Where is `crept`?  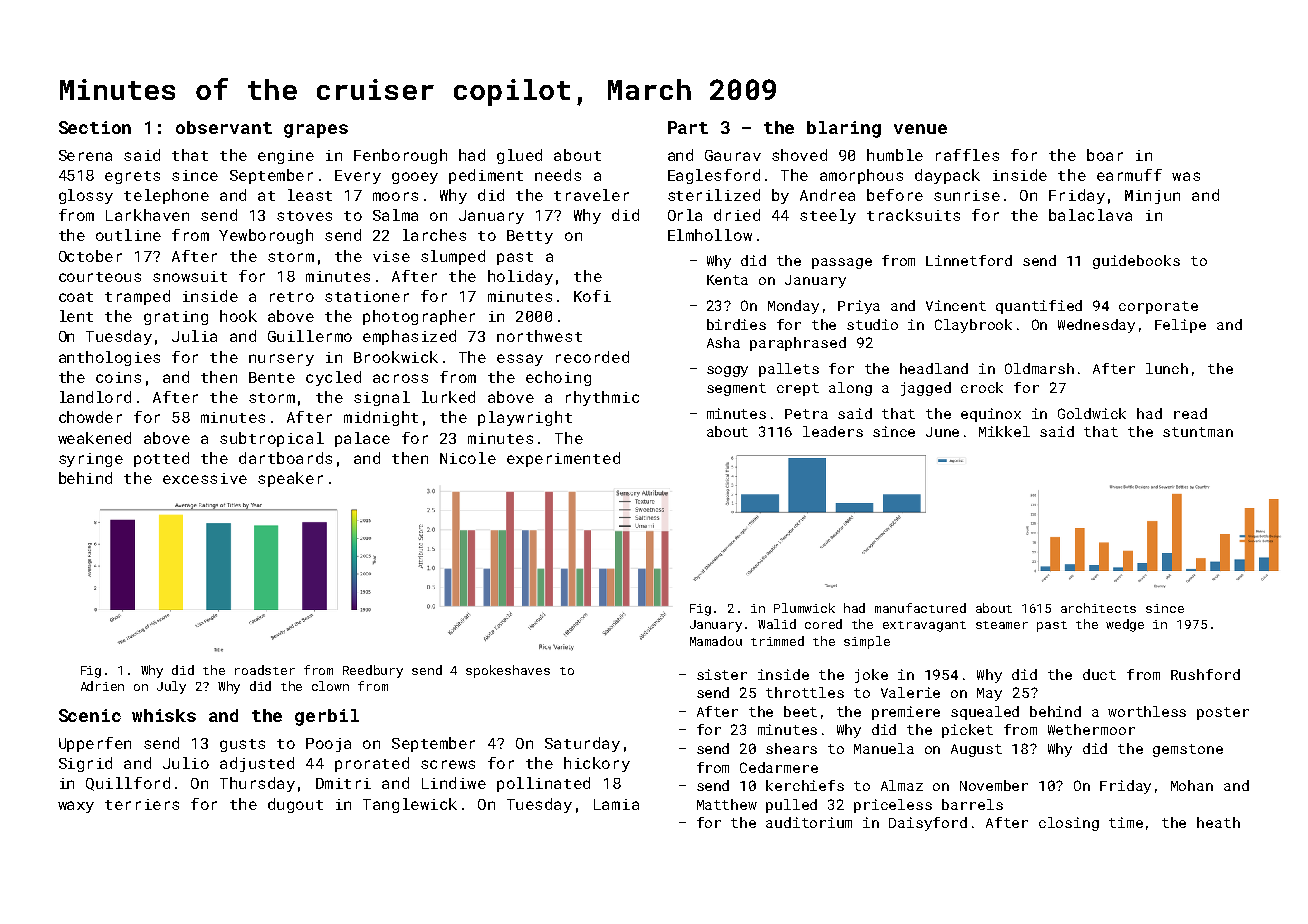
crept is located at coordinates (798, 389).
